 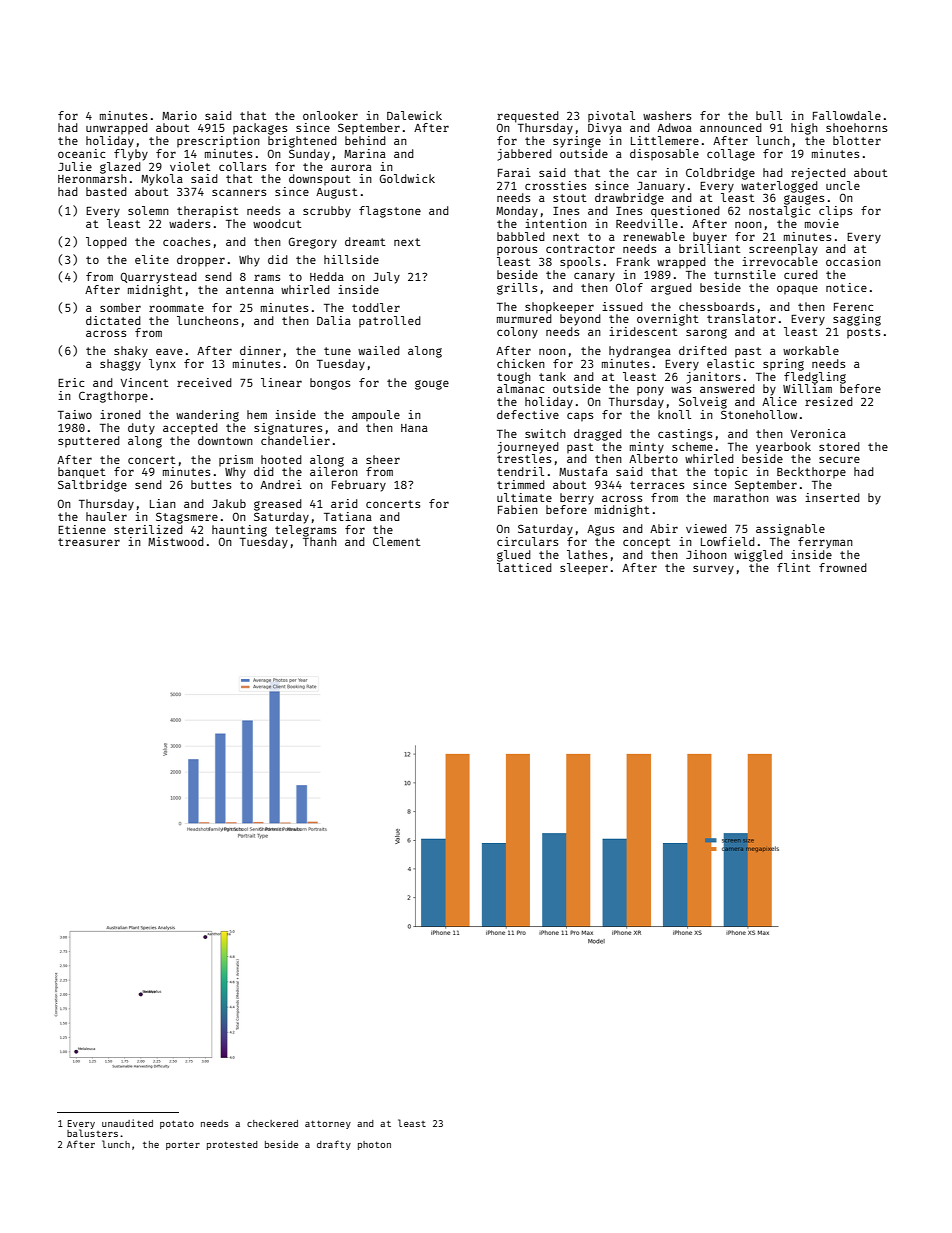 What do you see at coordinates (351, 167) in the page?
I see `aurora` at bounding box center [351, 167].
